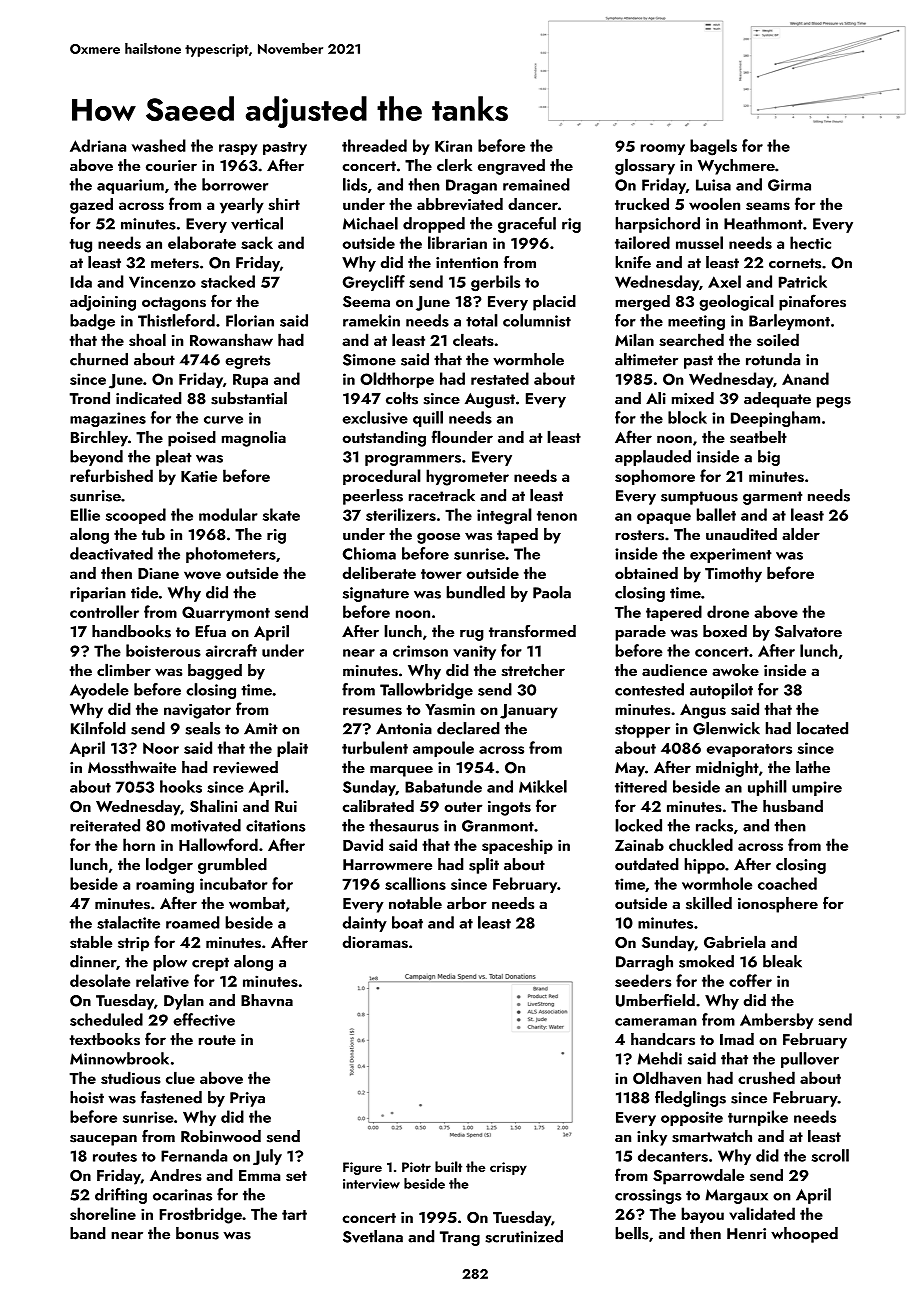 This page has width=924, height=1308. What do you see at coordinates (374, 145) in the page?
I see `threaded` at bounding box center [374, 145].
